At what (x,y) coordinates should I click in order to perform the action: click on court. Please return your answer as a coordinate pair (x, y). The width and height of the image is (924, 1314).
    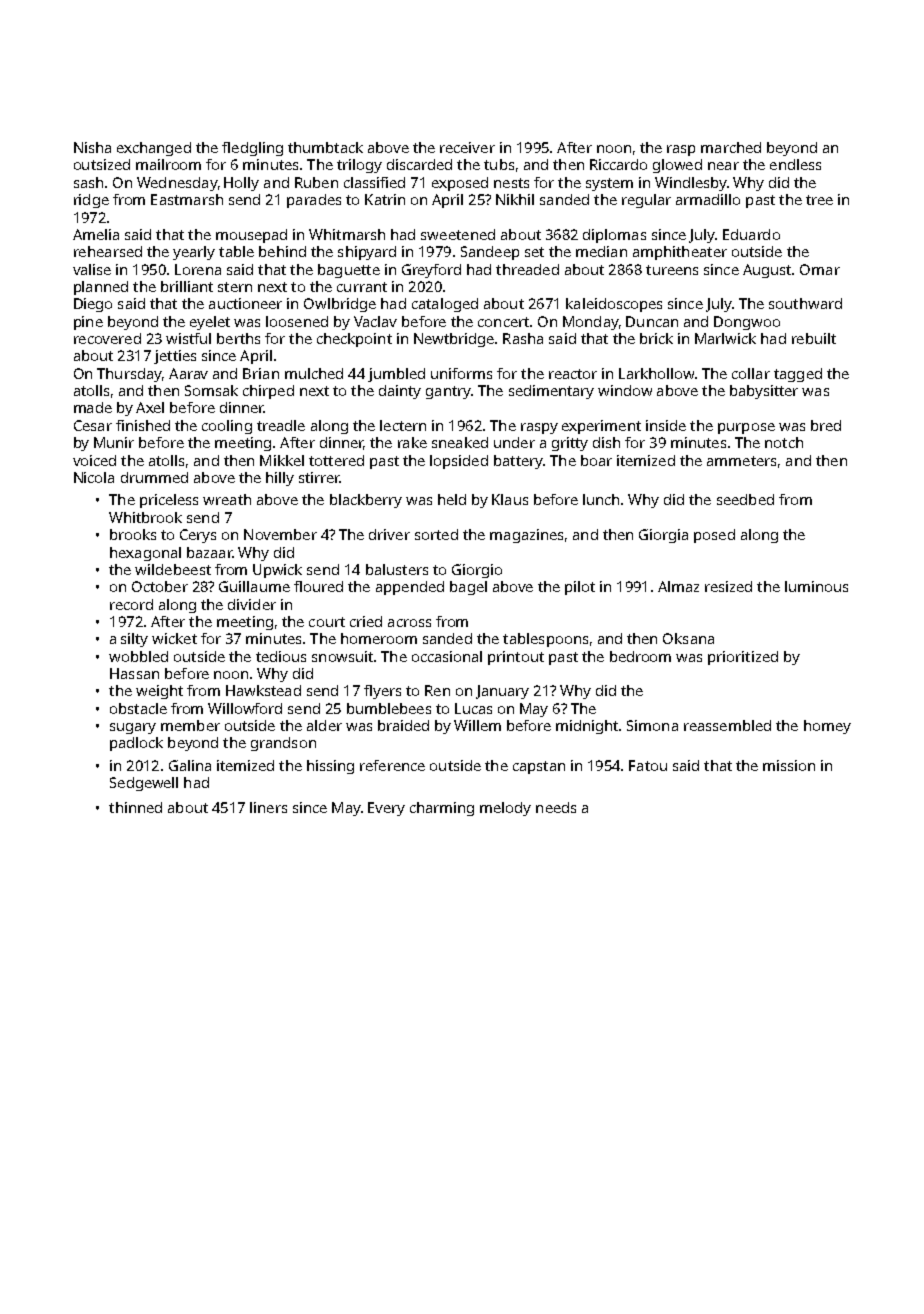
    Looking at the image, I should click on (327, 622).
